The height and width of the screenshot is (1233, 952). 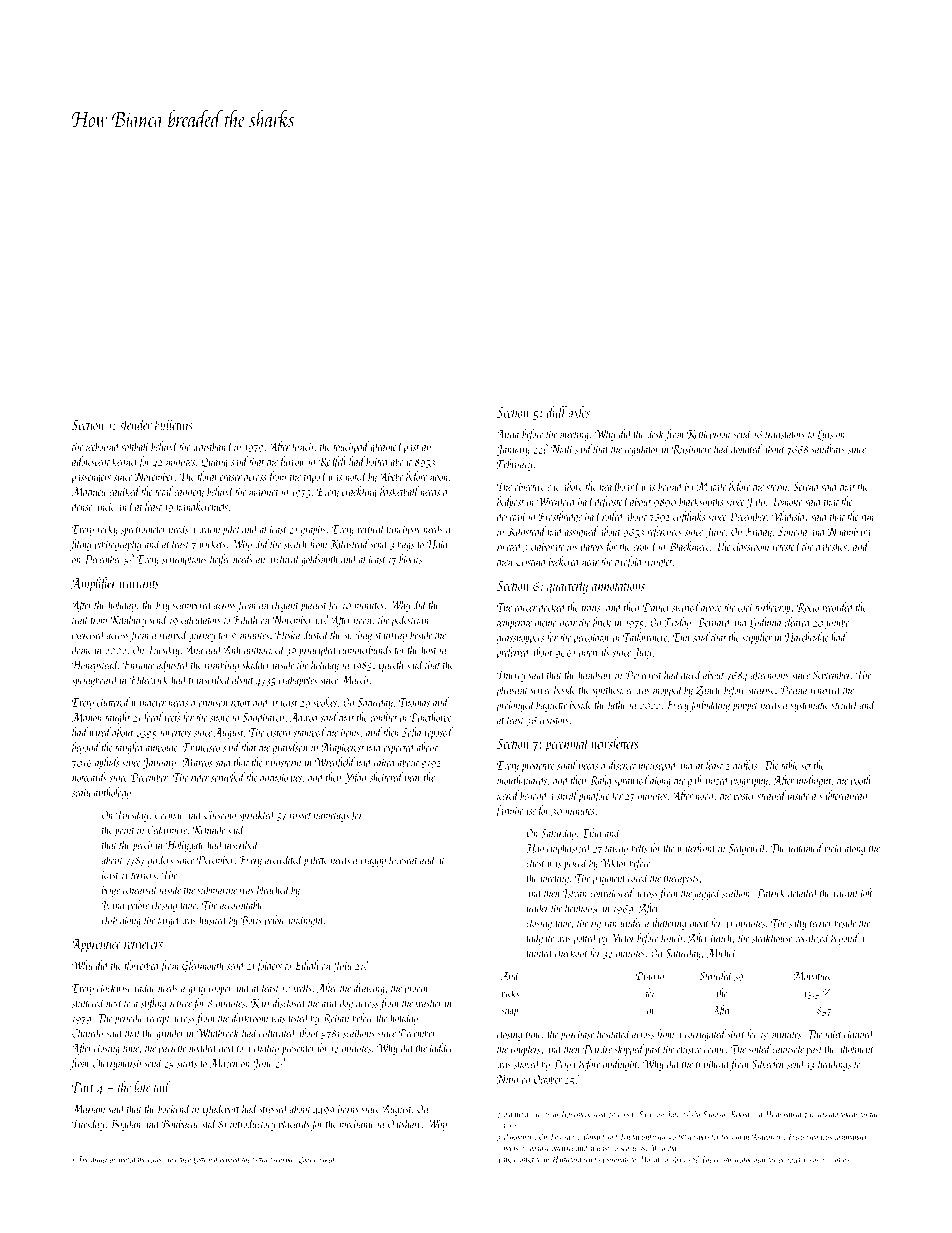 What do you see at coordinates (125, 831) in the screenshot?
I see `point` at bounding box center [125, 831].
